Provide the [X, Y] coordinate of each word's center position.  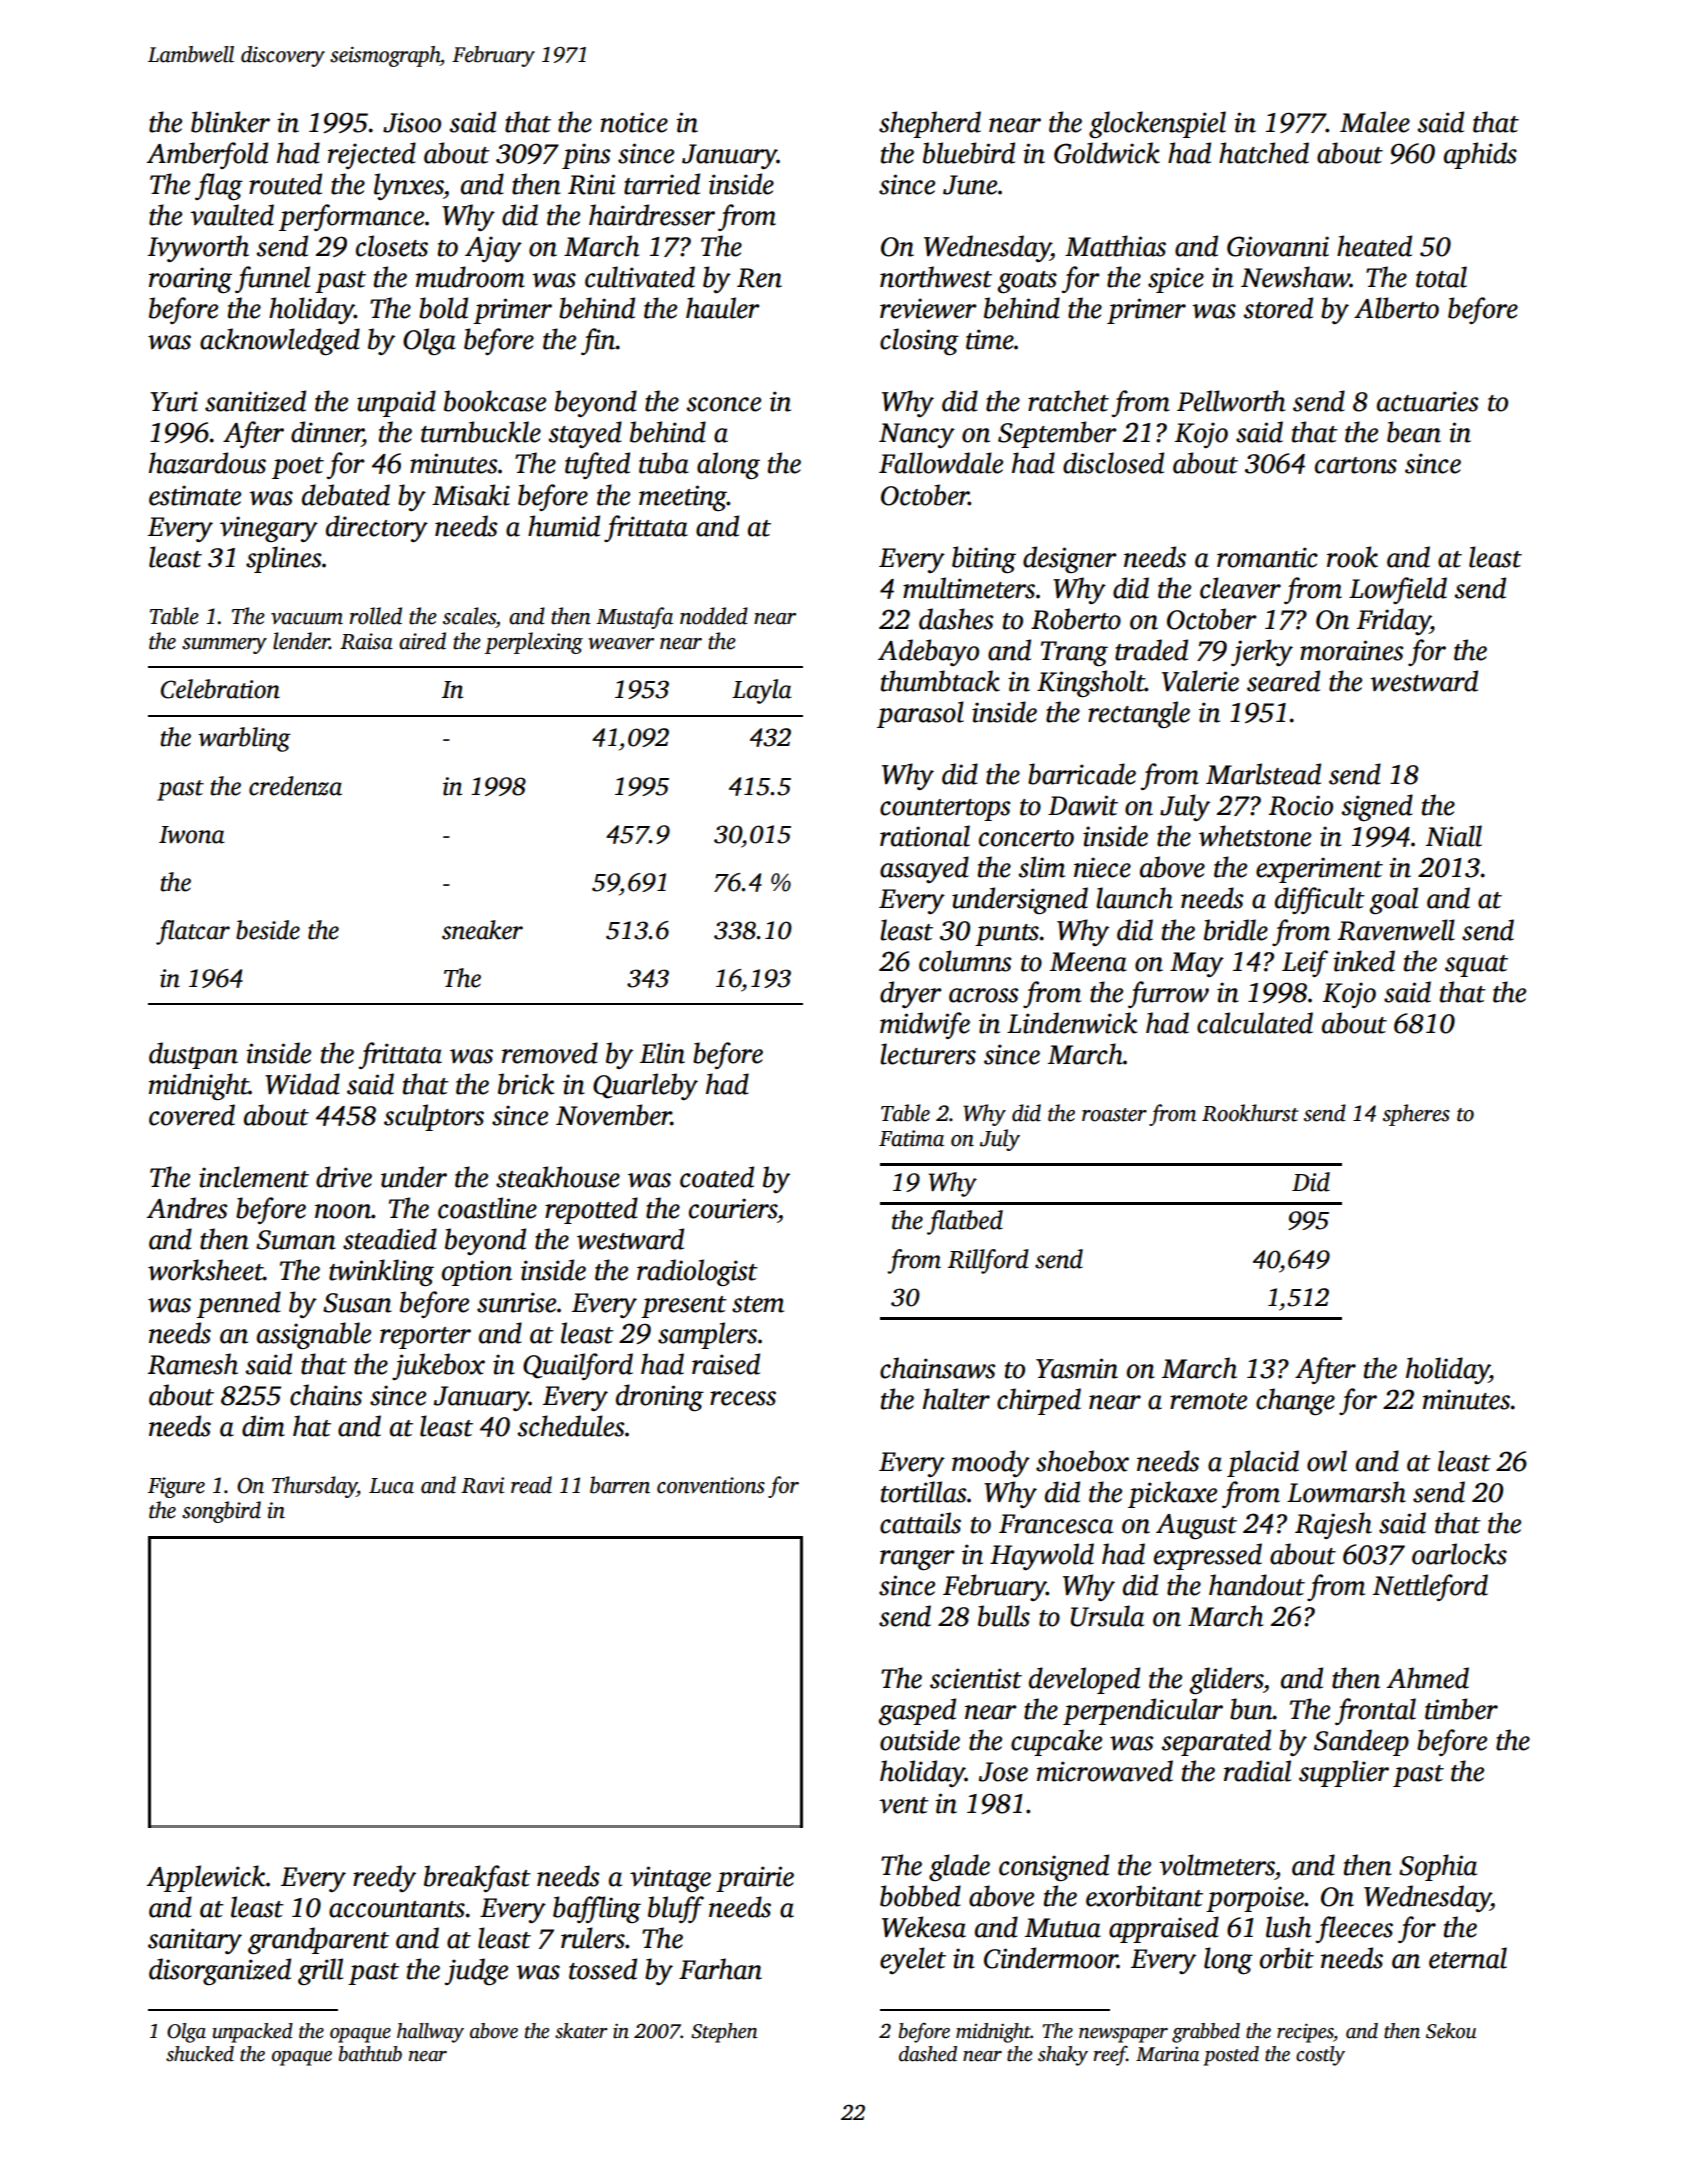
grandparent [318, 1940]
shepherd [930, 124]
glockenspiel [1157, 124]
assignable [314, 1335]
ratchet [1068, 401]
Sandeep [1361, 1742]
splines [283, 559]
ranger [917, 1560]
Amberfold [207, 155]
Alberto [1396, 308]
